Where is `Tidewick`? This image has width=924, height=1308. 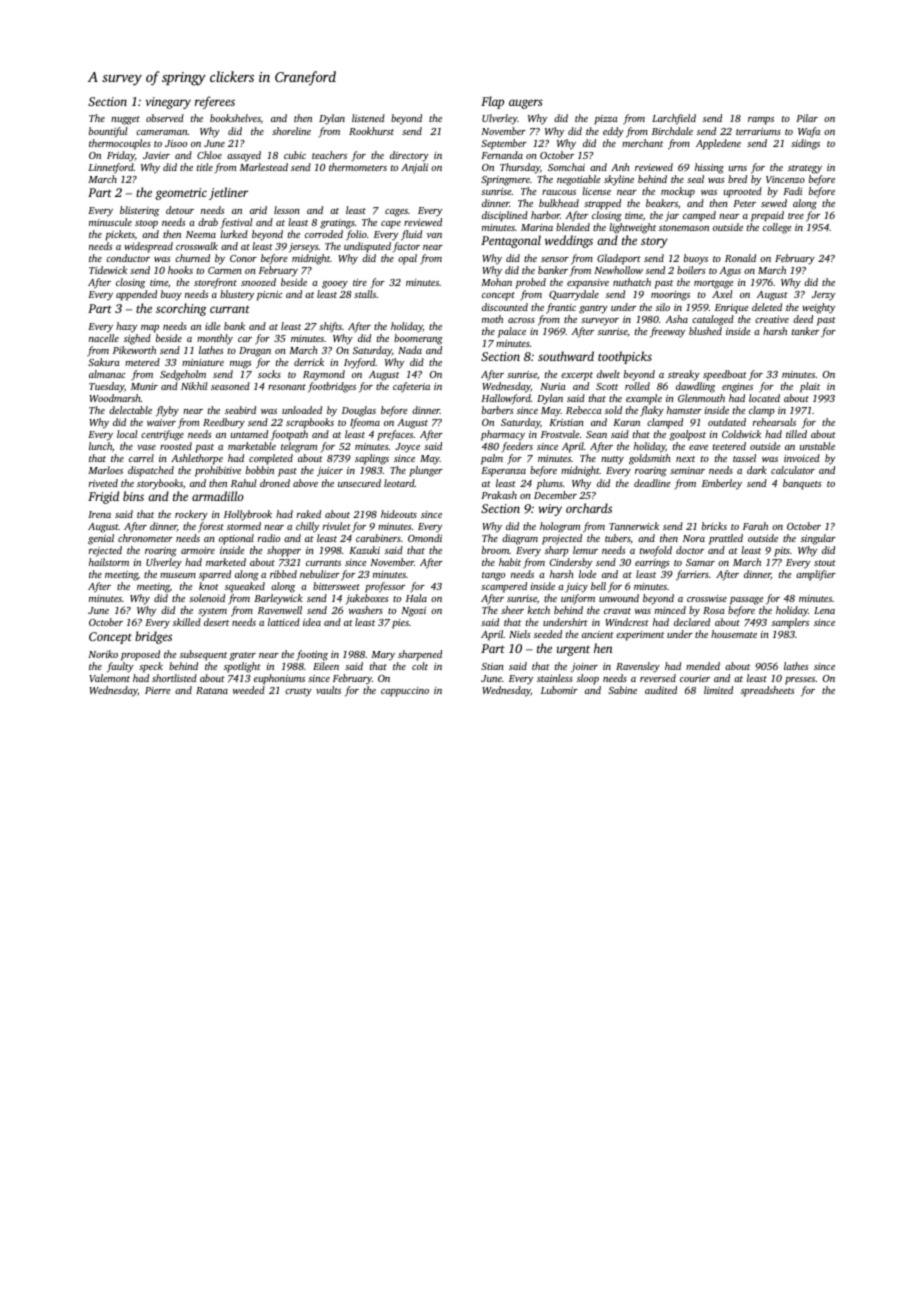
Tidewick is located at coordinates (108, 270).
